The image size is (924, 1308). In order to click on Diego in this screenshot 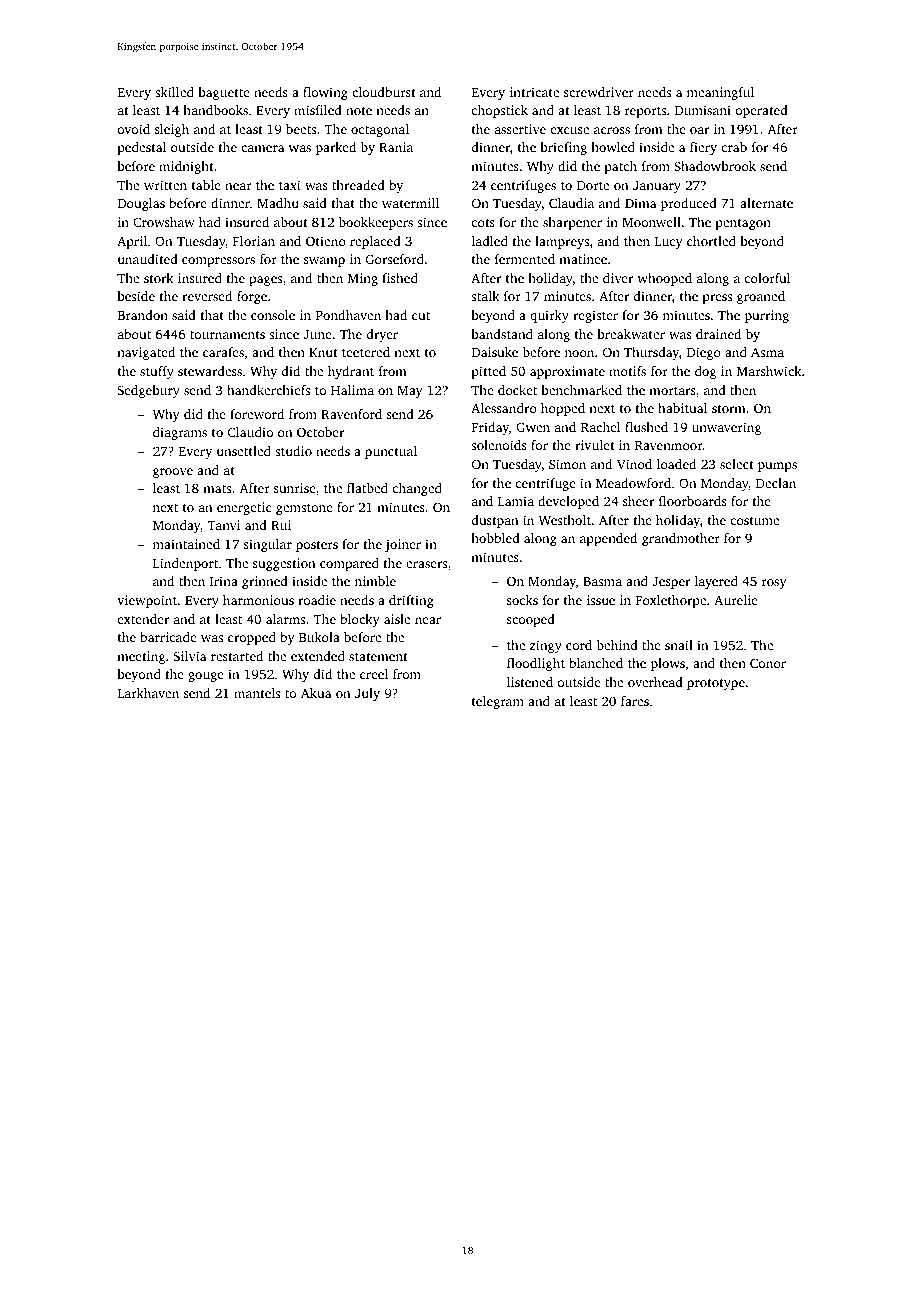, I will do `click(704, 353)`.
